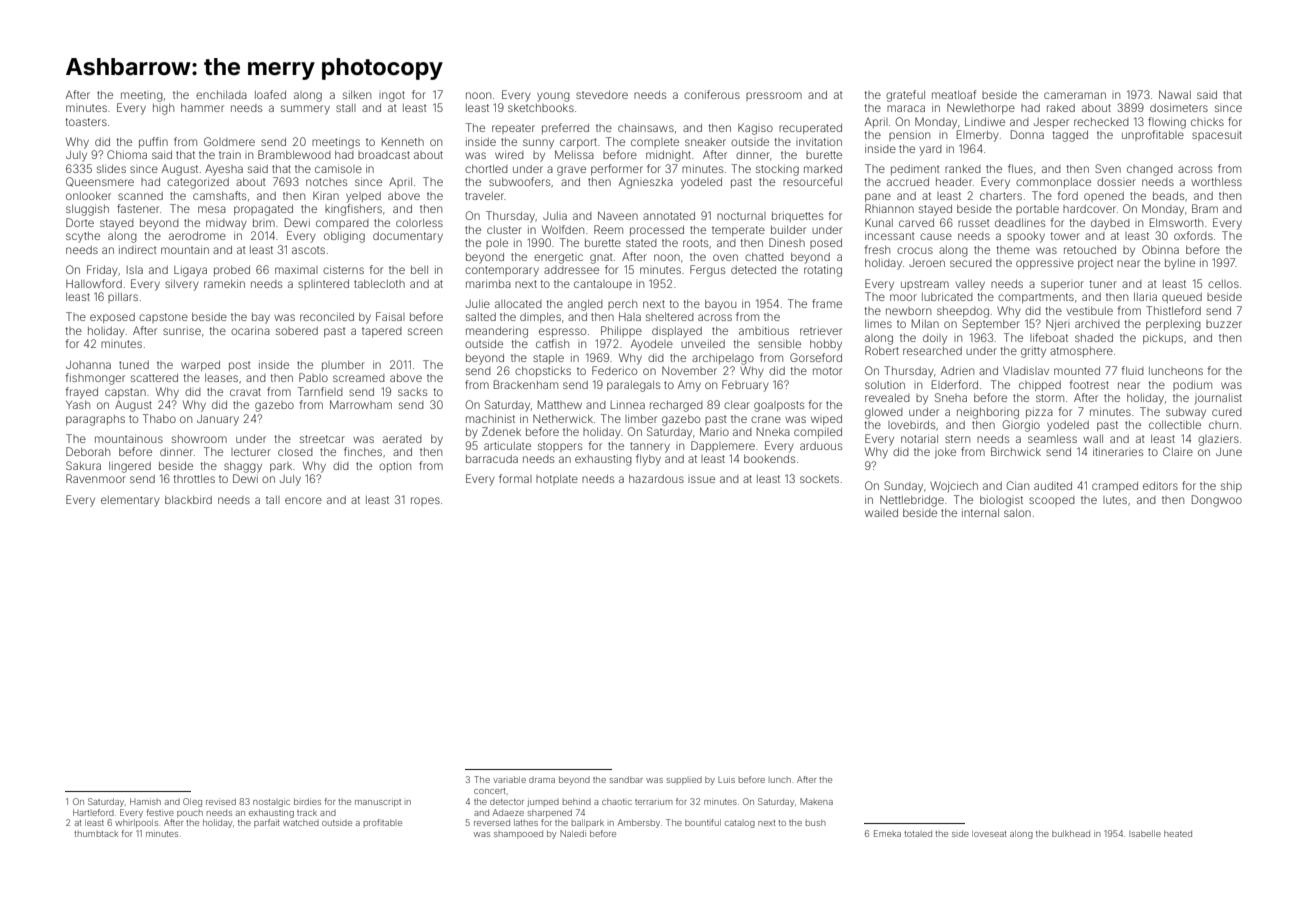  I want to click on heated, so click(1178, 833).
